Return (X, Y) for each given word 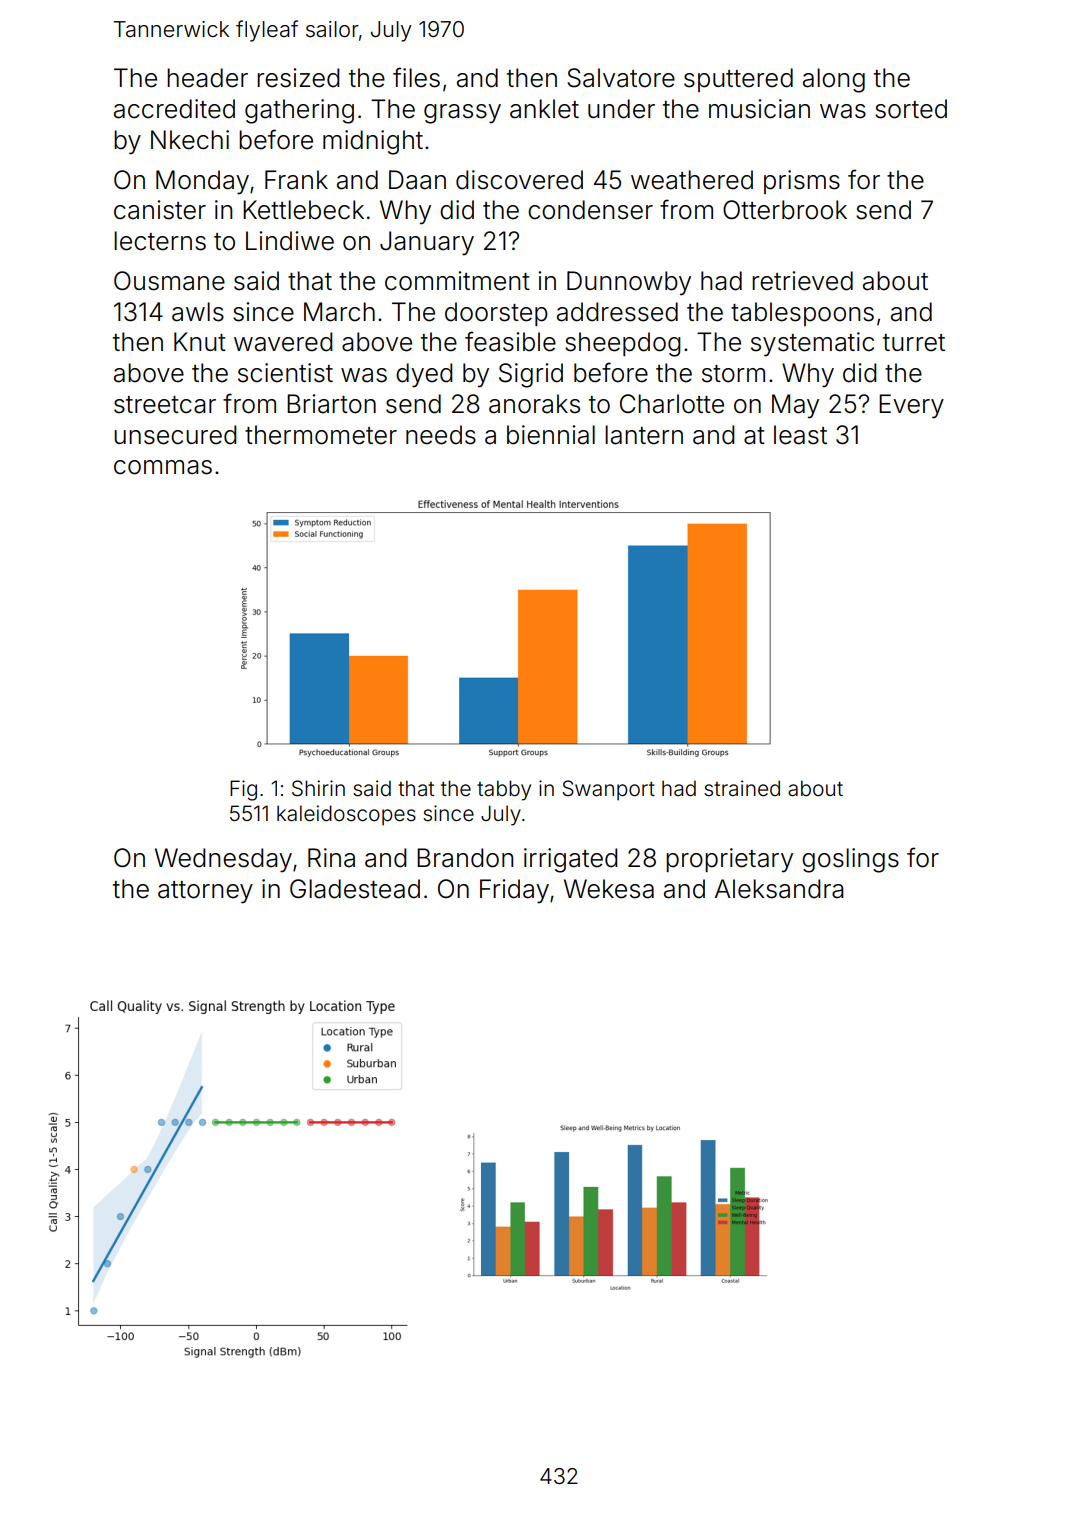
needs (441, 435)
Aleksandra (779, 889)
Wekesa (609, 889)
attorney (205, 892)
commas (163, 467)
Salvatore (621, 78)
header (207, 78)
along (834, 80)
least (800, 435)
